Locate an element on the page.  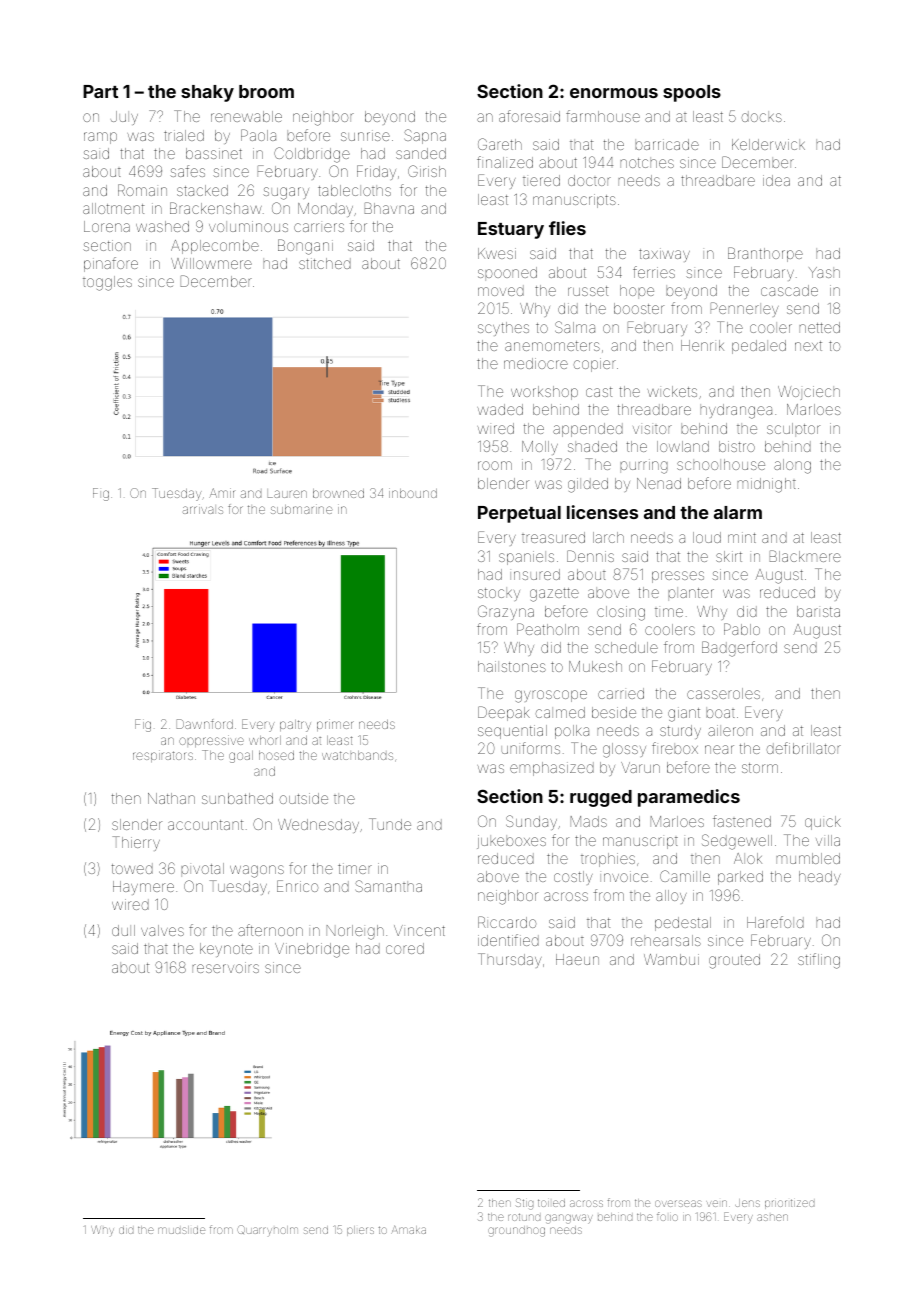
identified is located at coordinates (508, 940).
